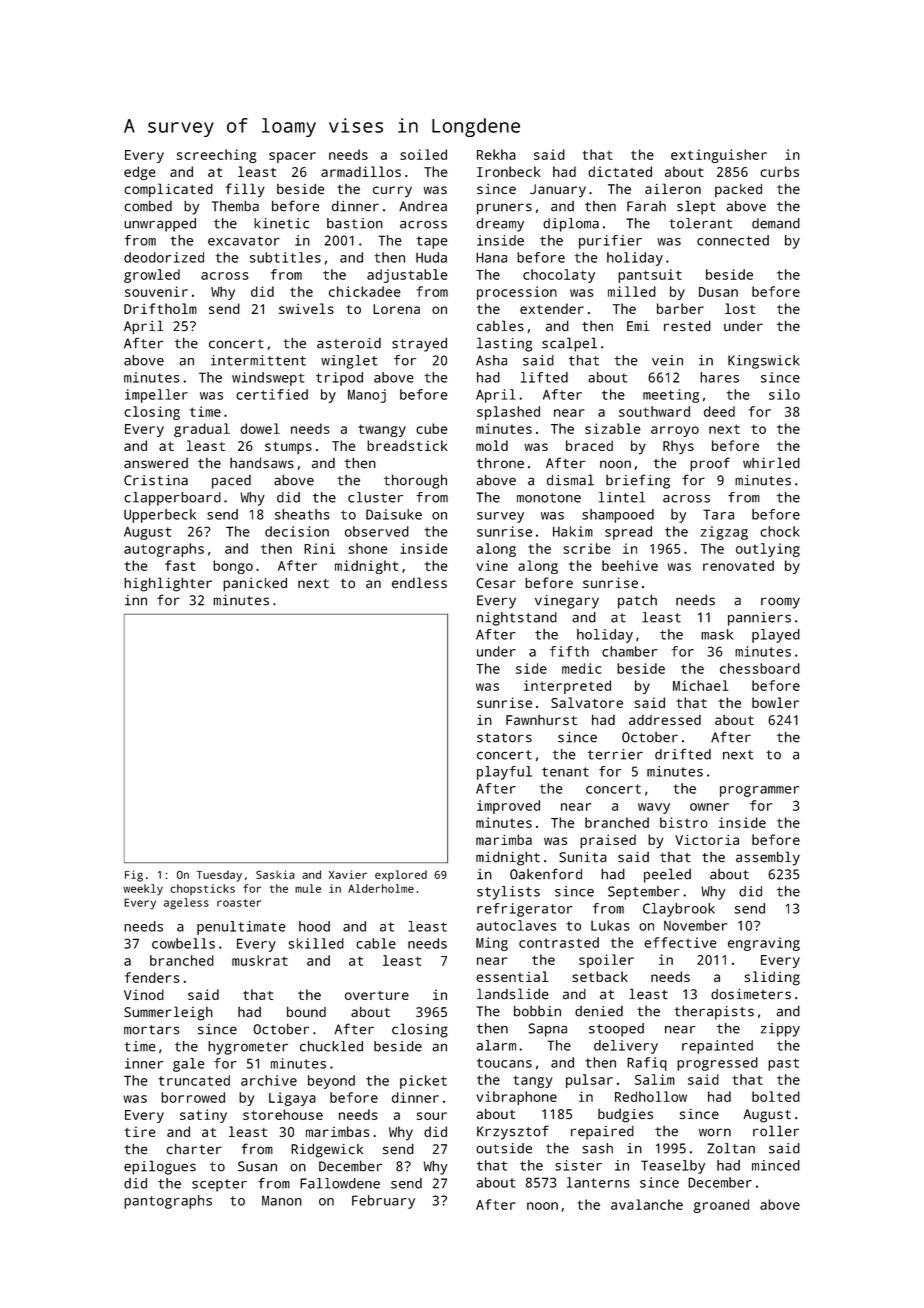  What do you see at coordinates (292, 157) in the image?
I see `spacer` at bounding box center [292, 157].
